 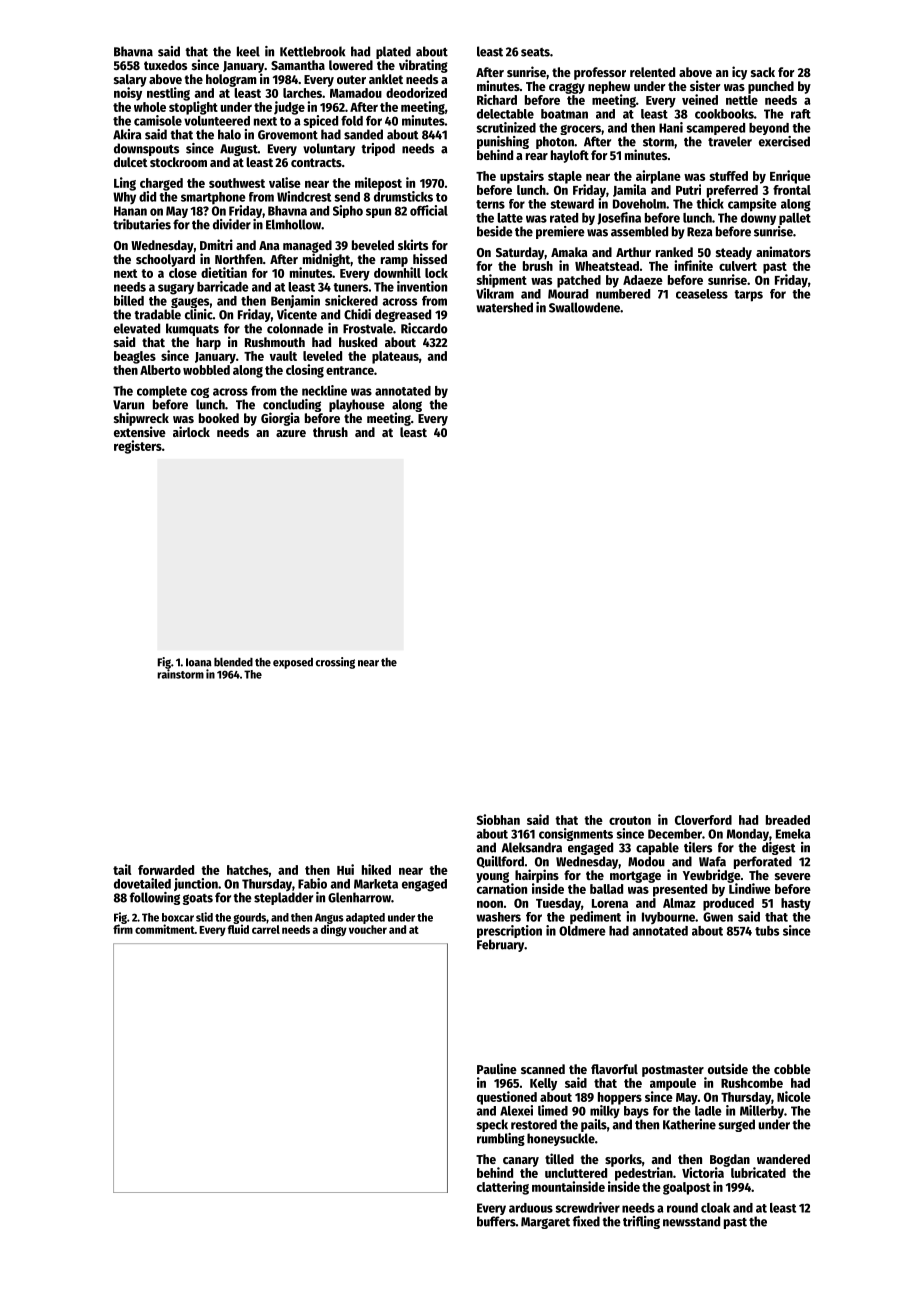 What do you see at coordinates (393, 52) in the document?
I see `plated` at bounding box center [393, 52].
